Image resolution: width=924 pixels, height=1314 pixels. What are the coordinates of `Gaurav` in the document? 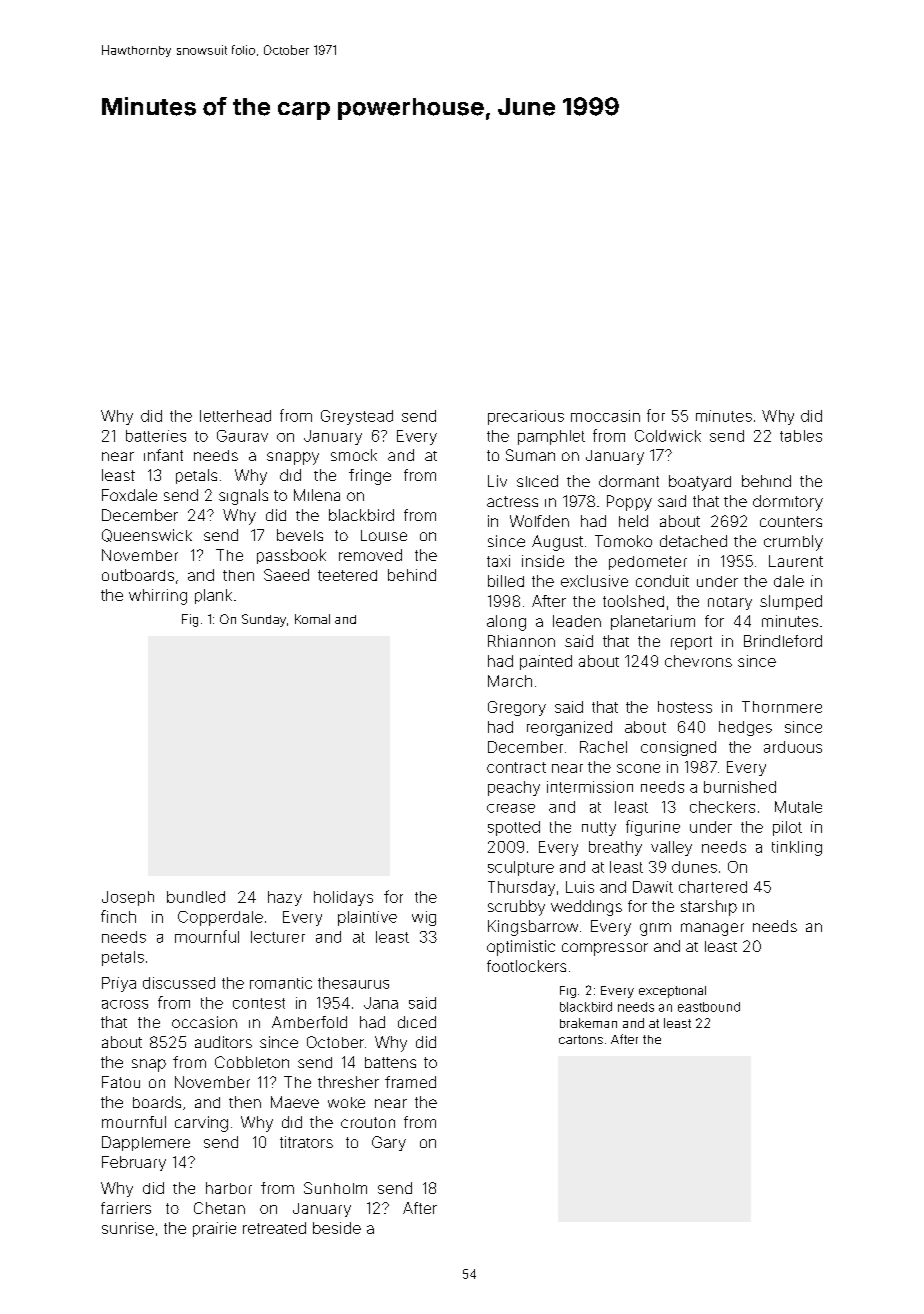 It's located at (242, 436).
